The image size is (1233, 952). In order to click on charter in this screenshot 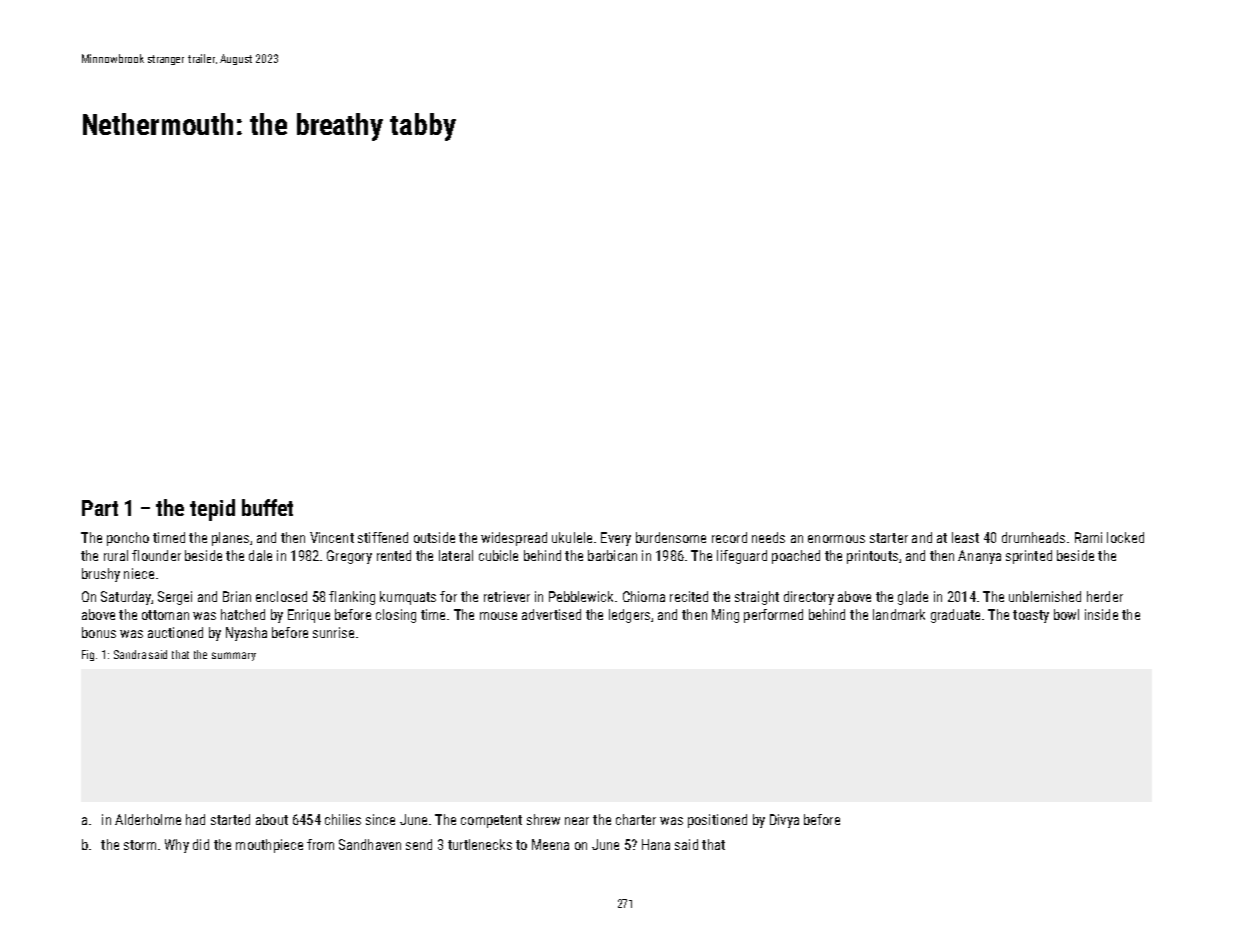, I will do `click(636, 819)`.
